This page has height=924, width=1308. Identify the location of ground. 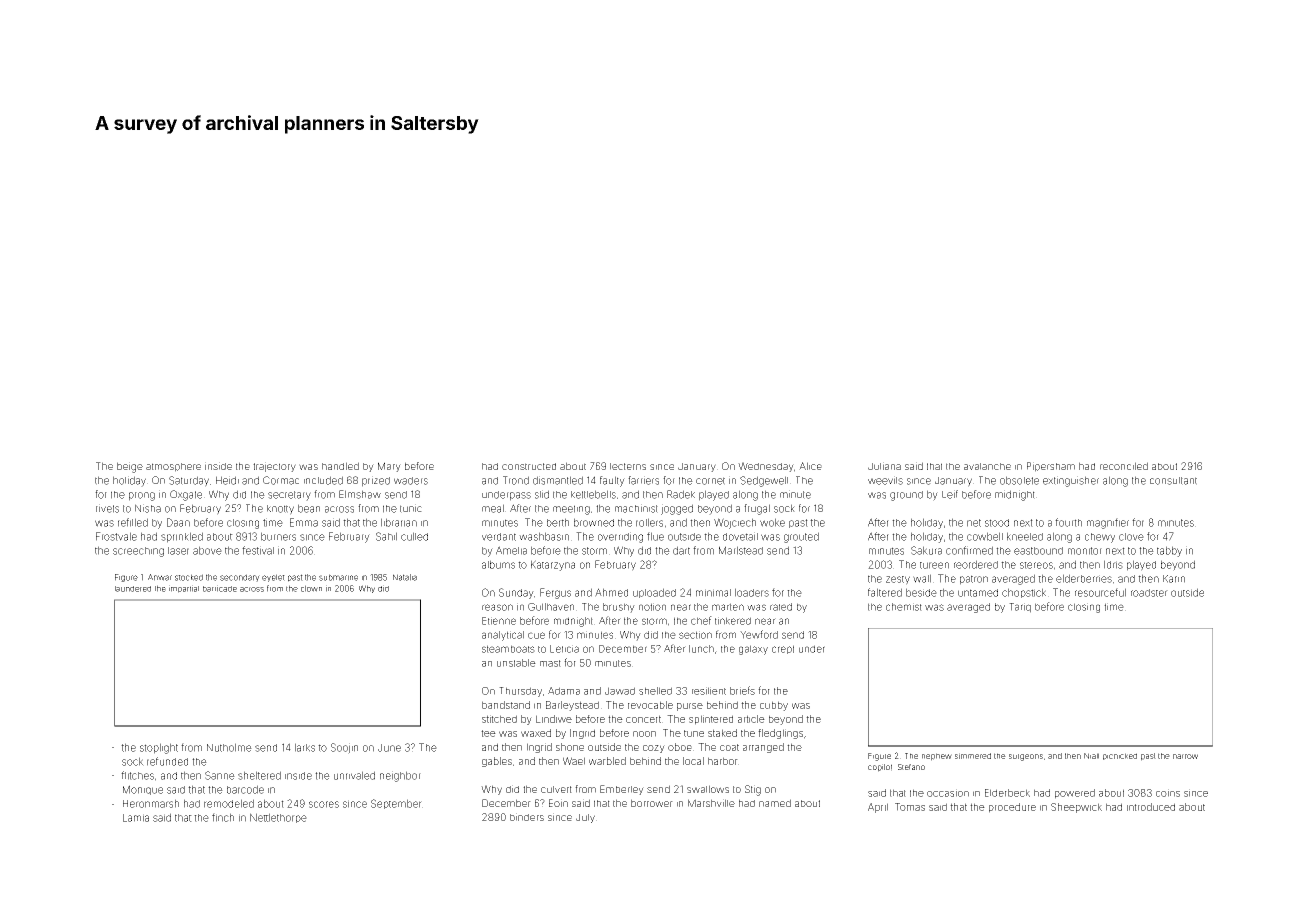
(906, 496).
